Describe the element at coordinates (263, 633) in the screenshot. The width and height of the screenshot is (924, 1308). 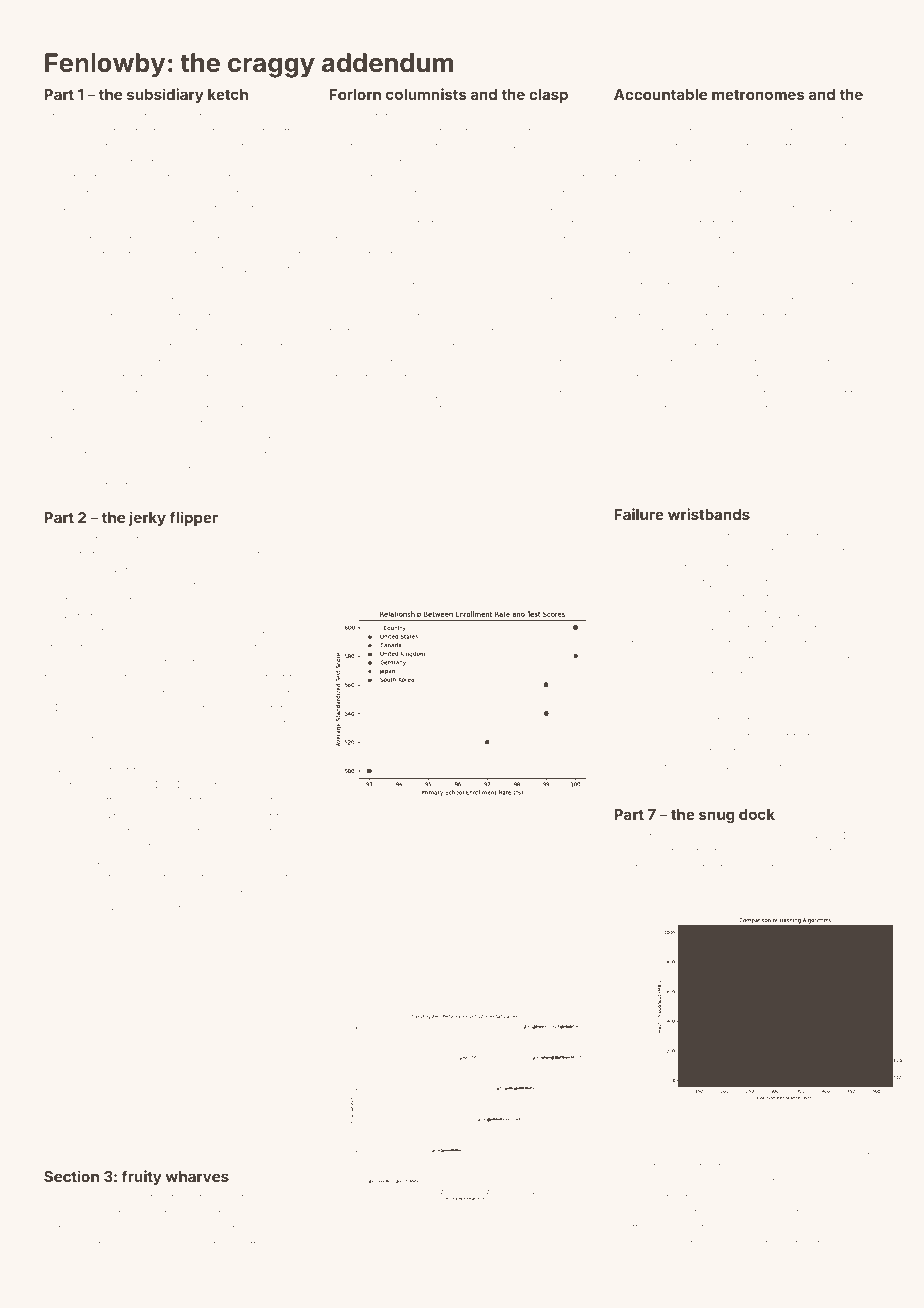
I see `joke` at that location.
